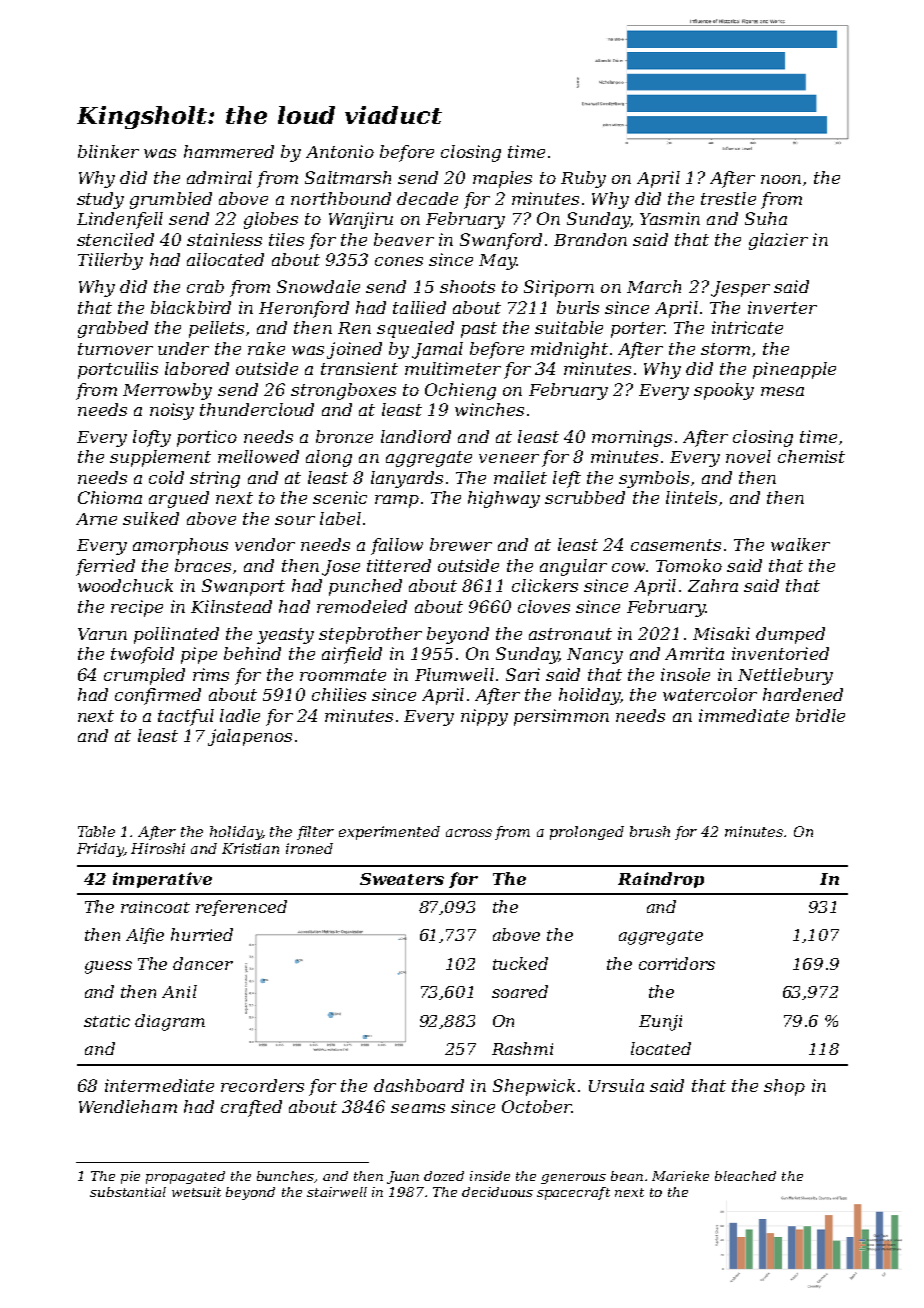 This document has width=924, height=1308. Describe the element at coordinates (627, 1176) in the document. I see `bean` at that location.
